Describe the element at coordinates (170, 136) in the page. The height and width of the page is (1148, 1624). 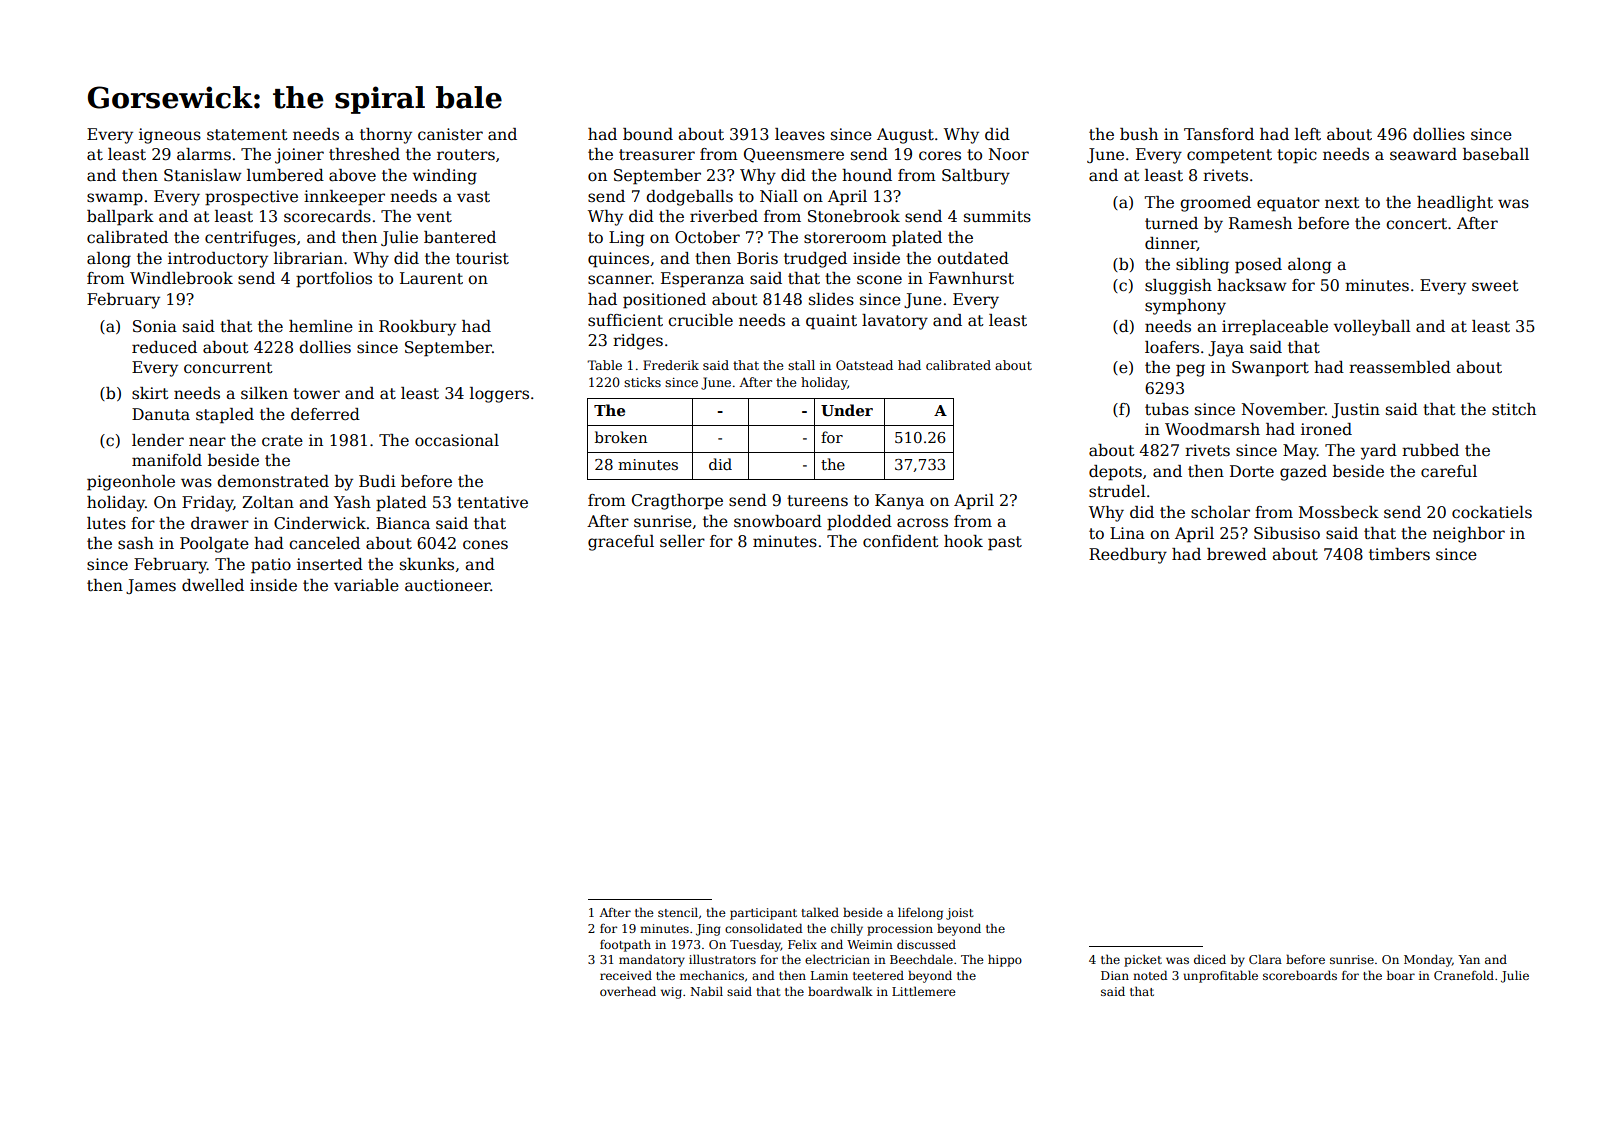
I see `igneous` at that location.
